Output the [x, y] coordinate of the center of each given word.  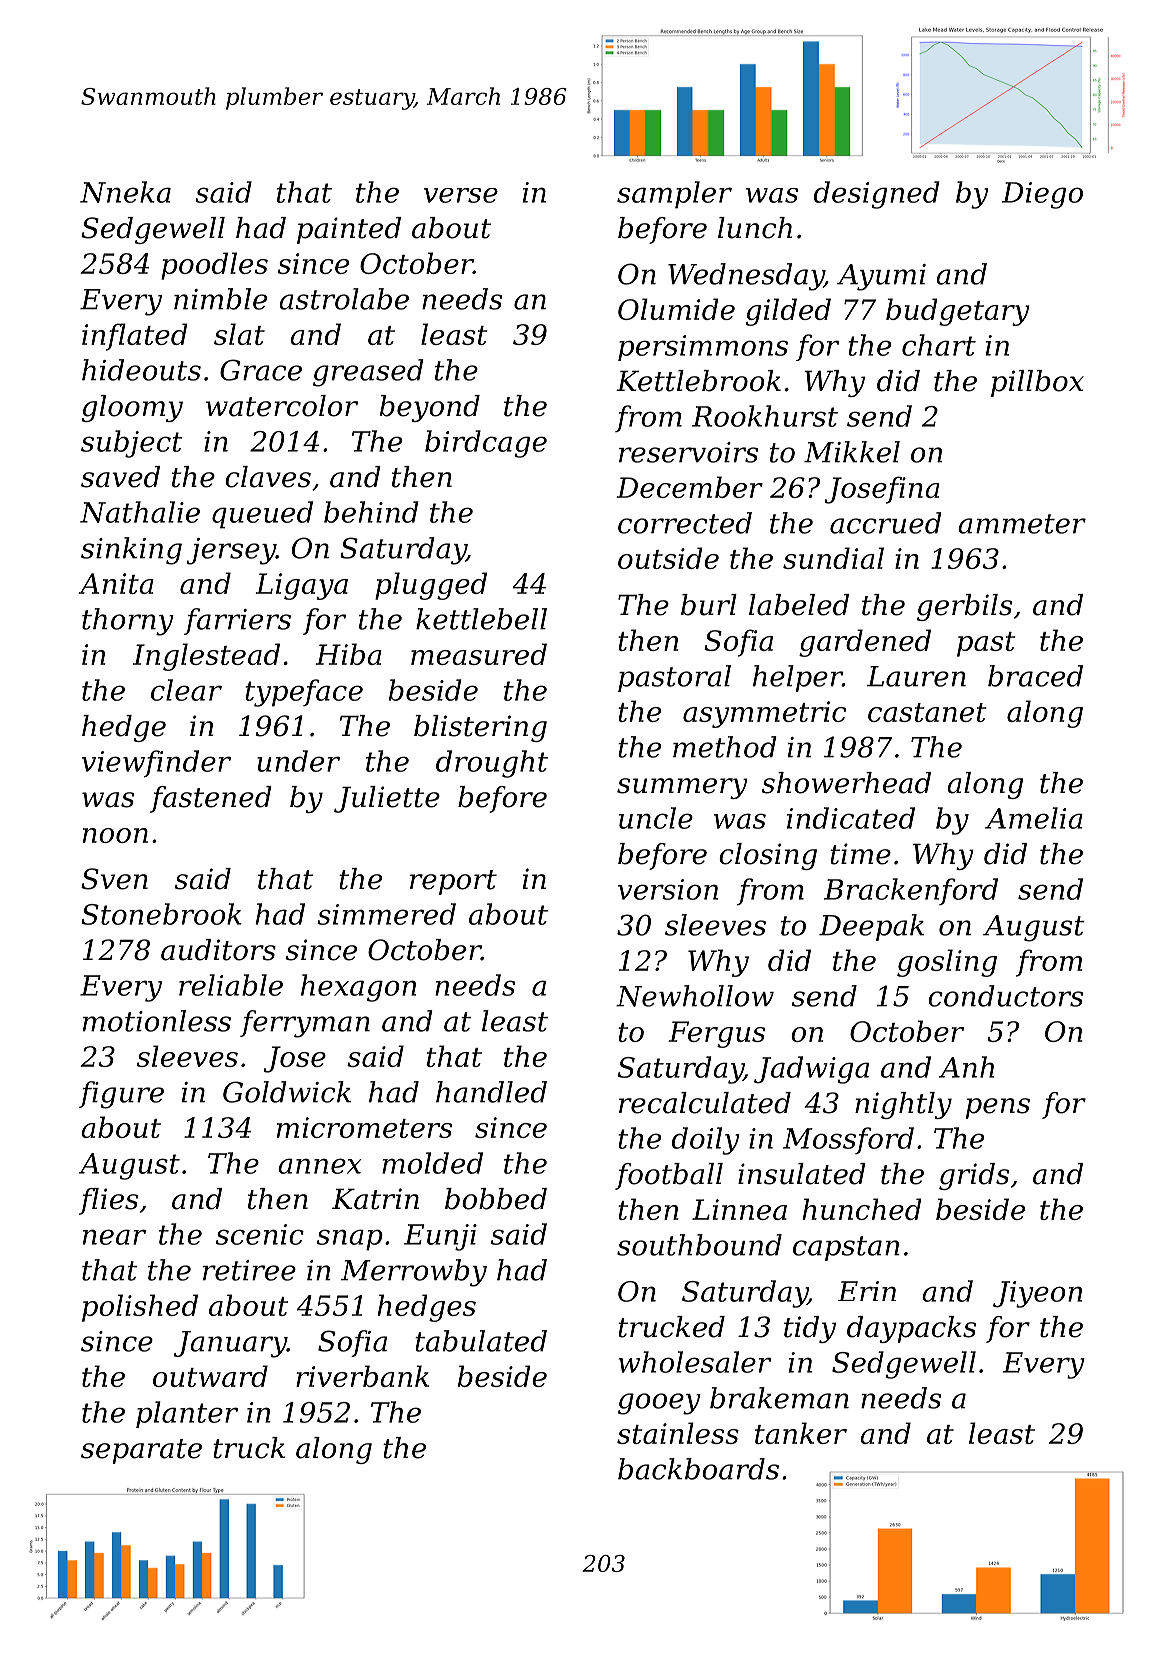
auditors [218, 950]
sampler [674, 195]
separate [141, 1451]
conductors [1006, 996]
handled [491, 1092]
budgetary [958, 312]
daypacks [911, 1329]
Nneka [125, 192]
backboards [698, 1469]
